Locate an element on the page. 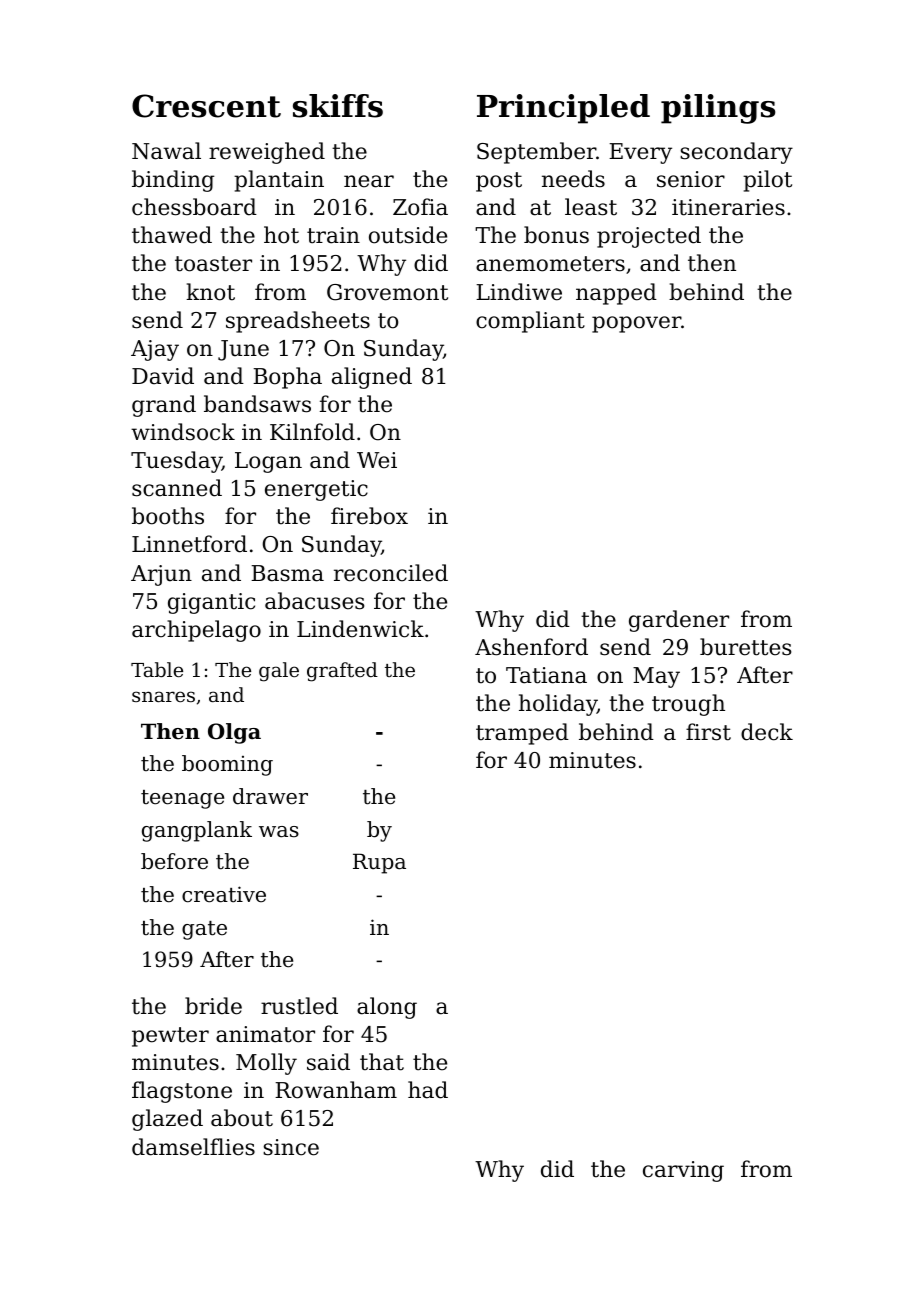  Ashenford is located at coordinates (531, 647).
